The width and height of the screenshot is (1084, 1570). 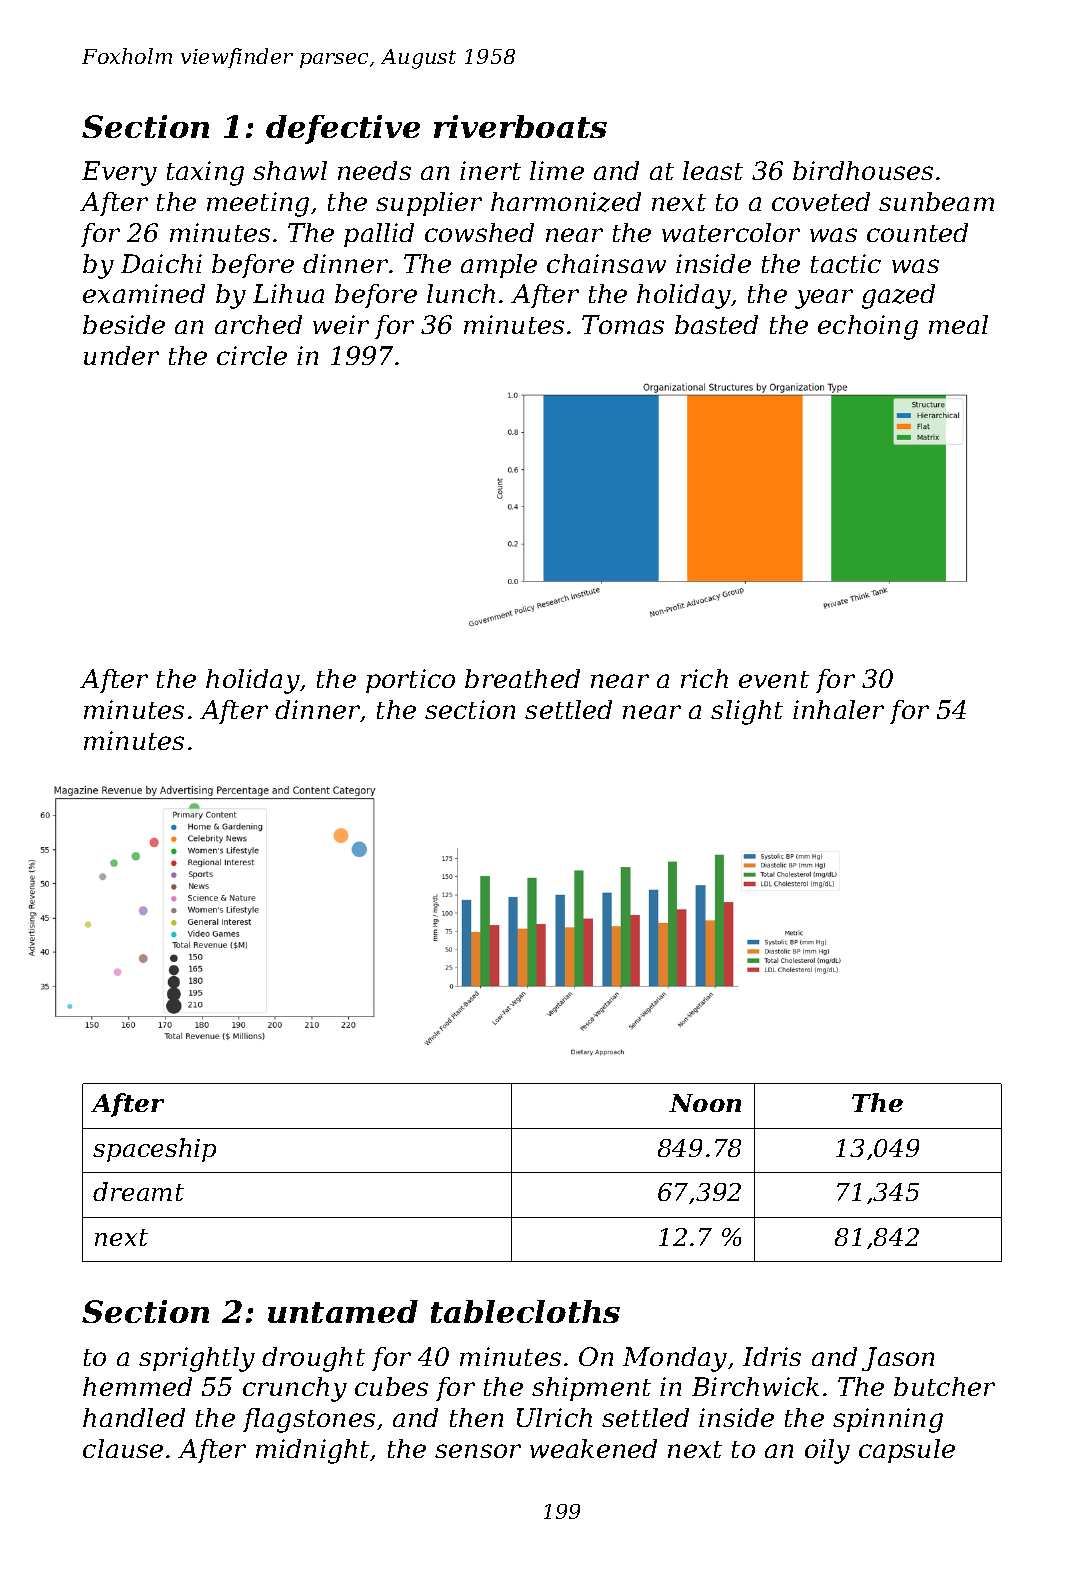 What do you see at coordinates (868, 327) in the screenshot?
I see `echoing` at bounding box center [868, 327].
